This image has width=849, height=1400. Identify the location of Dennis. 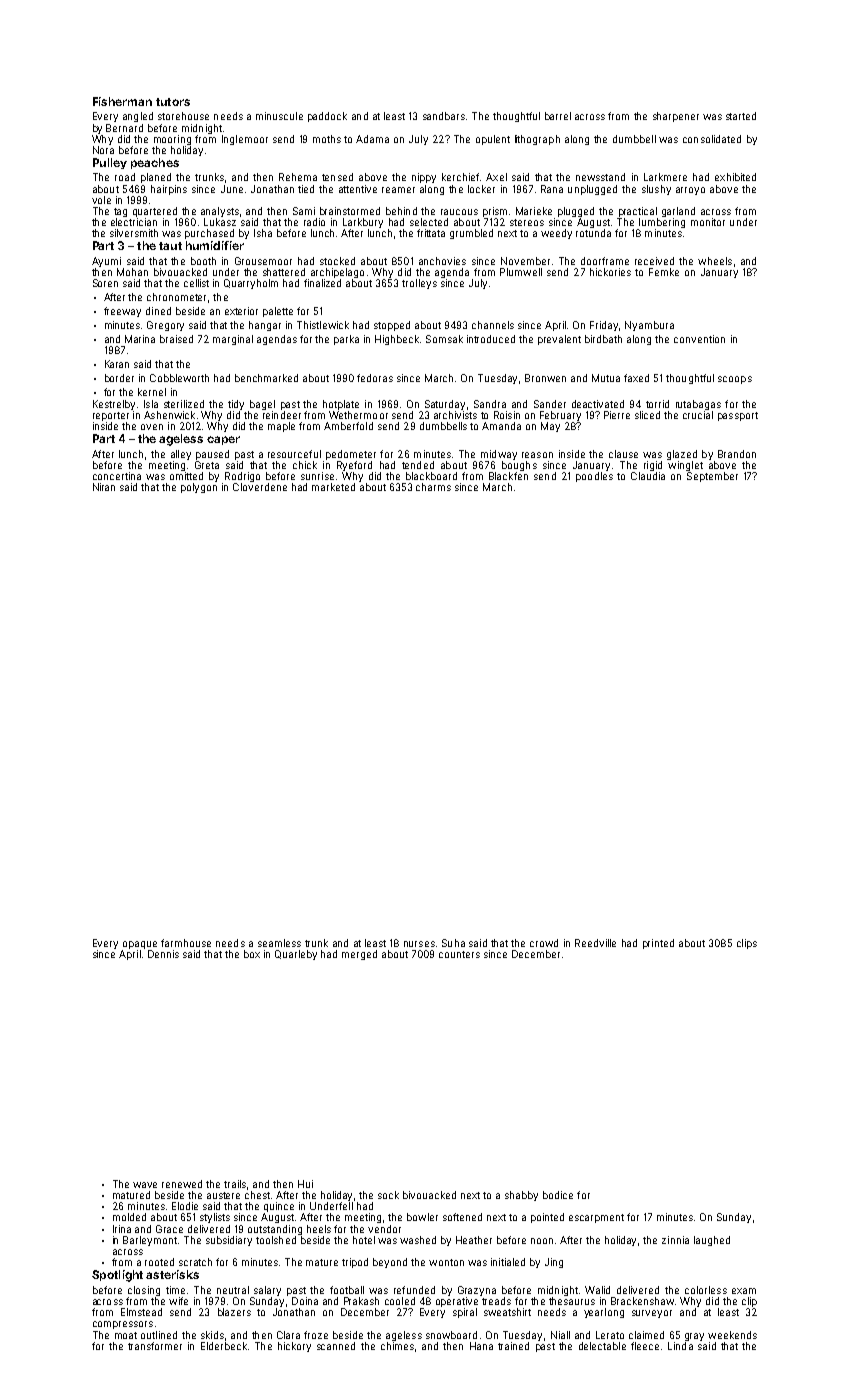
(163, 954).
